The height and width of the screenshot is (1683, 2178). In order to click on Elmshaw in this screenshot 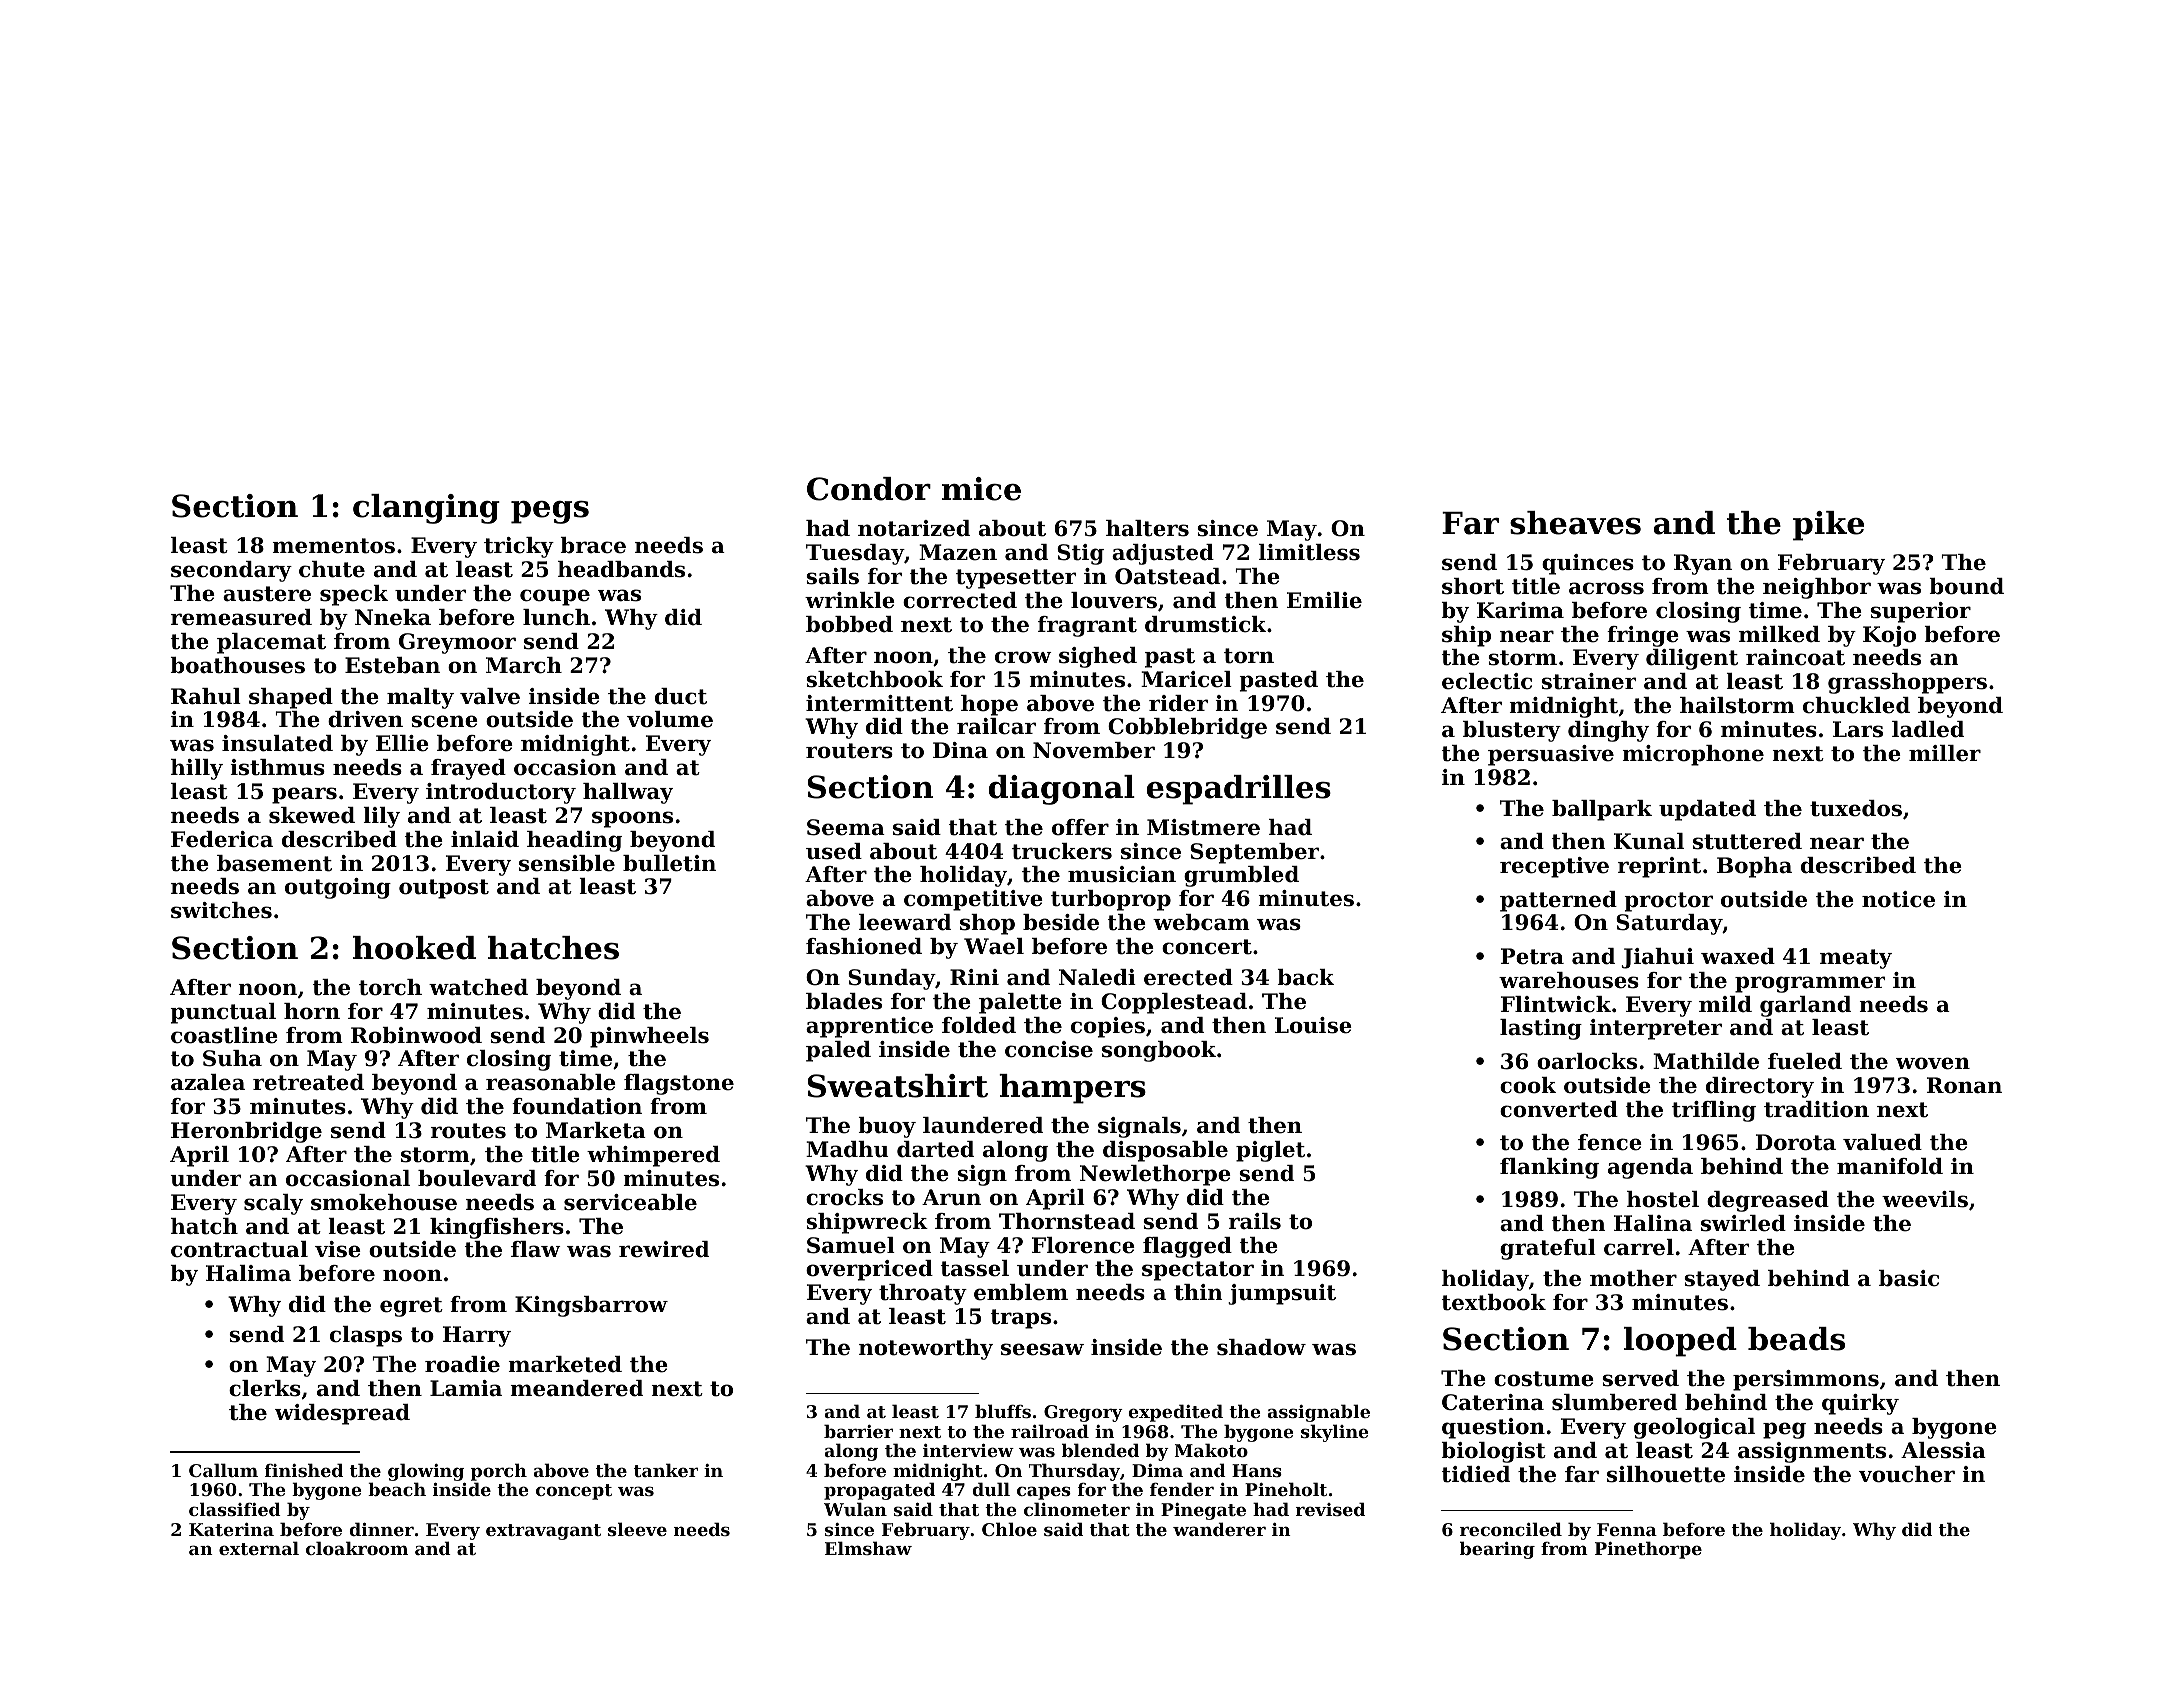, I will do `click(868, 1548)`.
